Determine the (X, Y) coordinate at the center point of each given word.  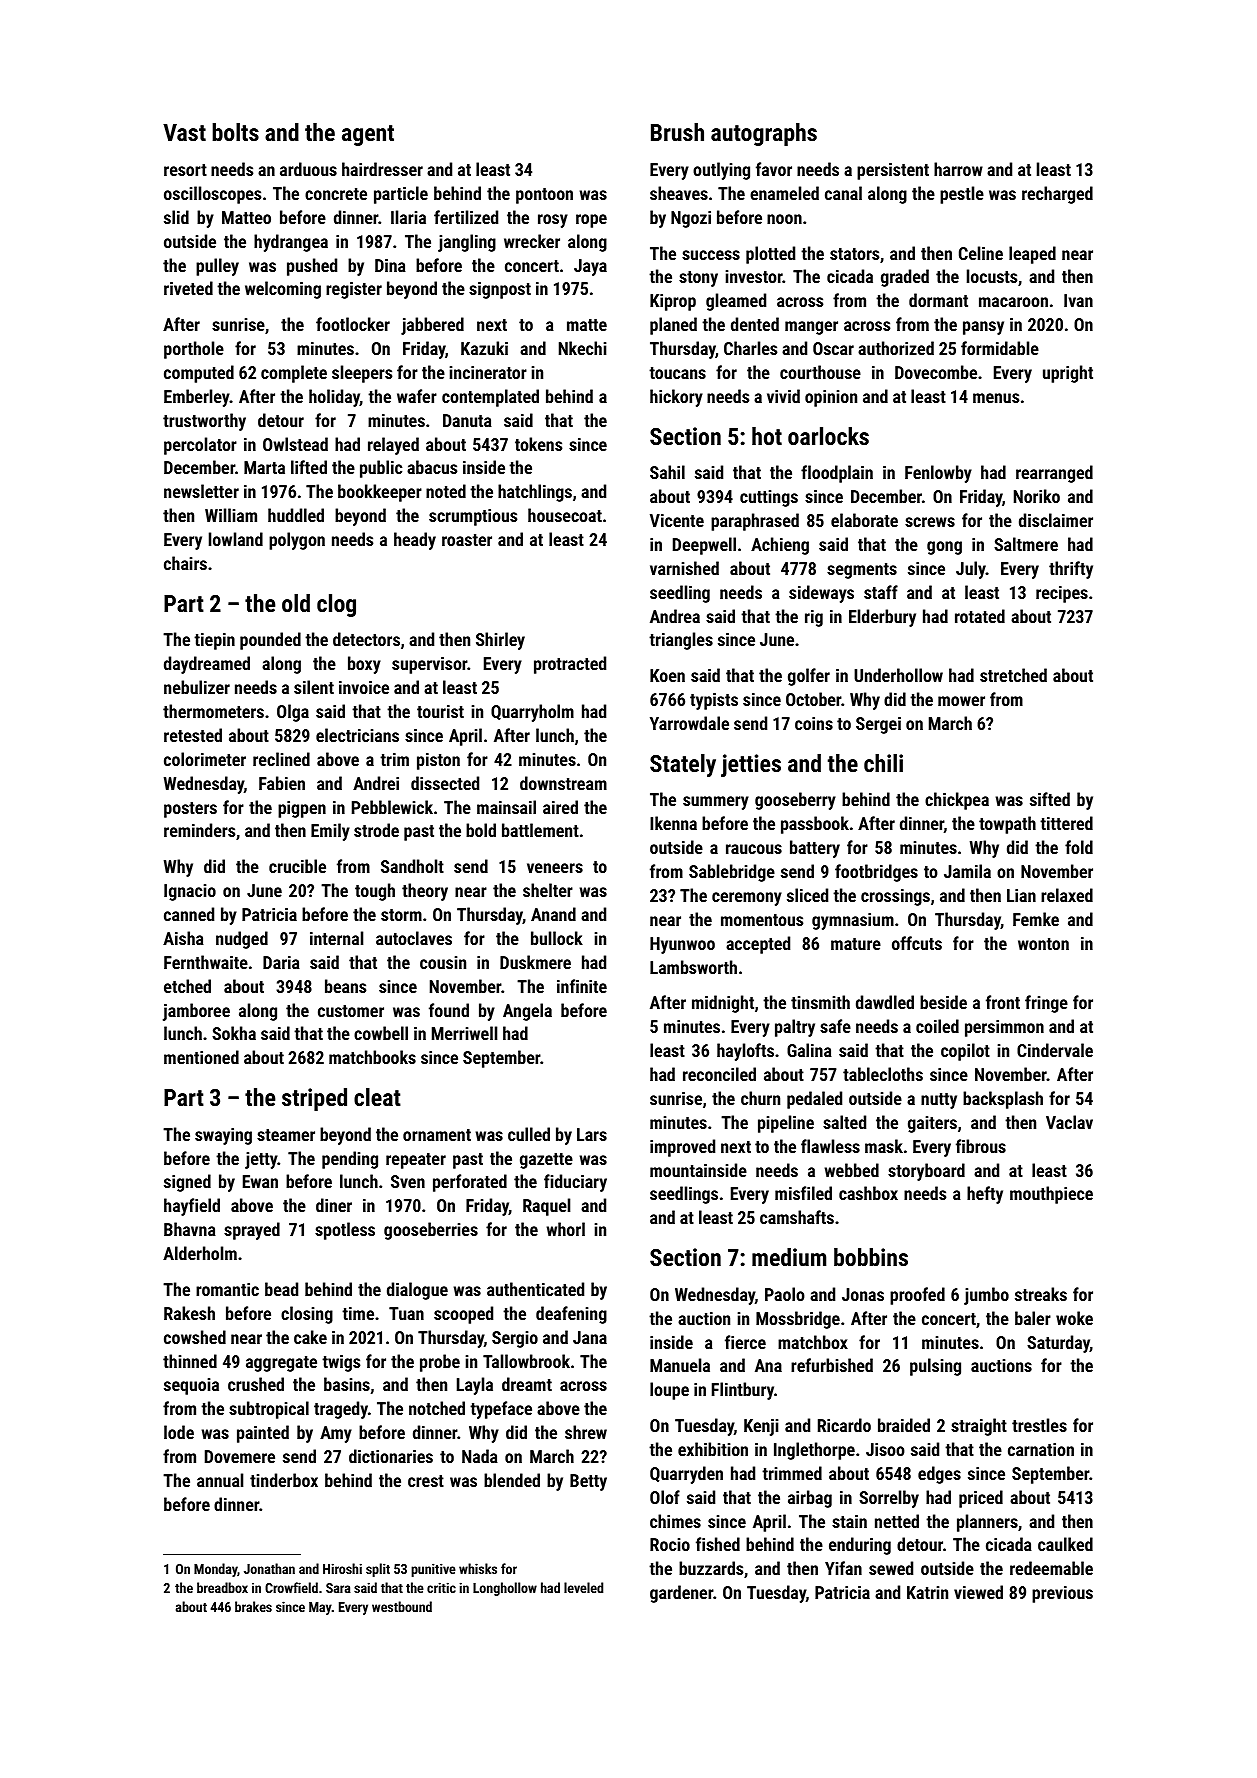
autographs (764, 134)
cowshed (195, 1337)
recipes (1062, 594)
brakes (253, 1606)
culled (529, 1134)
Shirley (500, 641)
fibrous (981, 1146)
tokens (538, 444)
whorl (566, 1229)
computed (199, 374)
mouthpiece (1051, 1195)
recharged (1057, 195)
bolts (235, 132)
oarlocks (828, 436)
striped (314, 1099)
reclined (281, 759)
